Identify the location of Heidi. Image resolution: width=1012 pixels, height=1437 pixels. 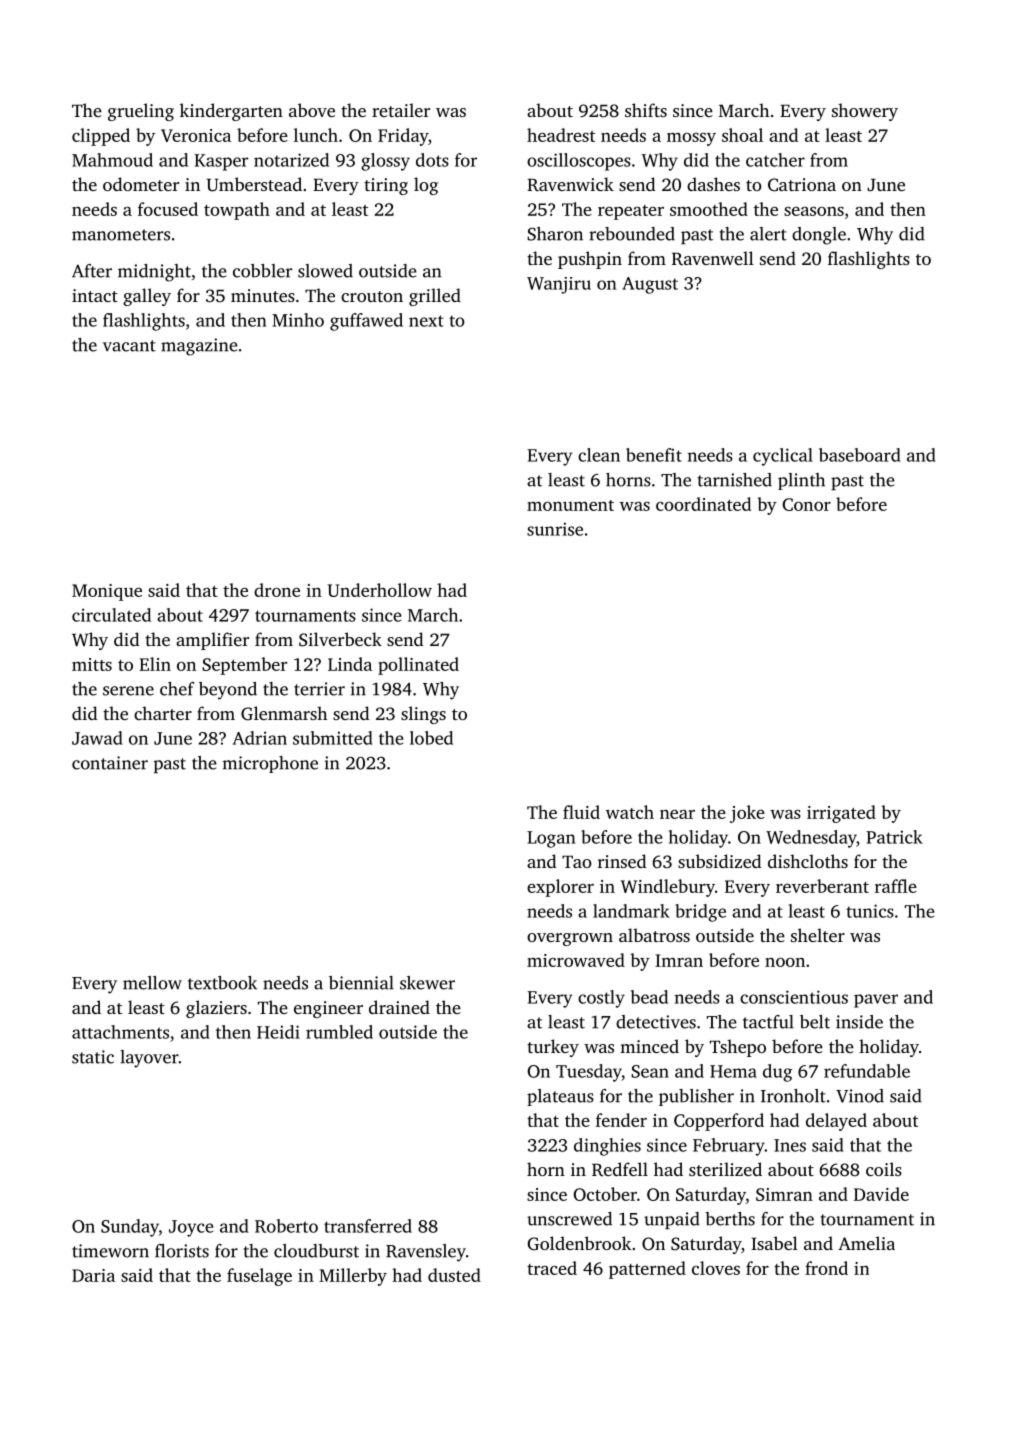
(278, 1032).
